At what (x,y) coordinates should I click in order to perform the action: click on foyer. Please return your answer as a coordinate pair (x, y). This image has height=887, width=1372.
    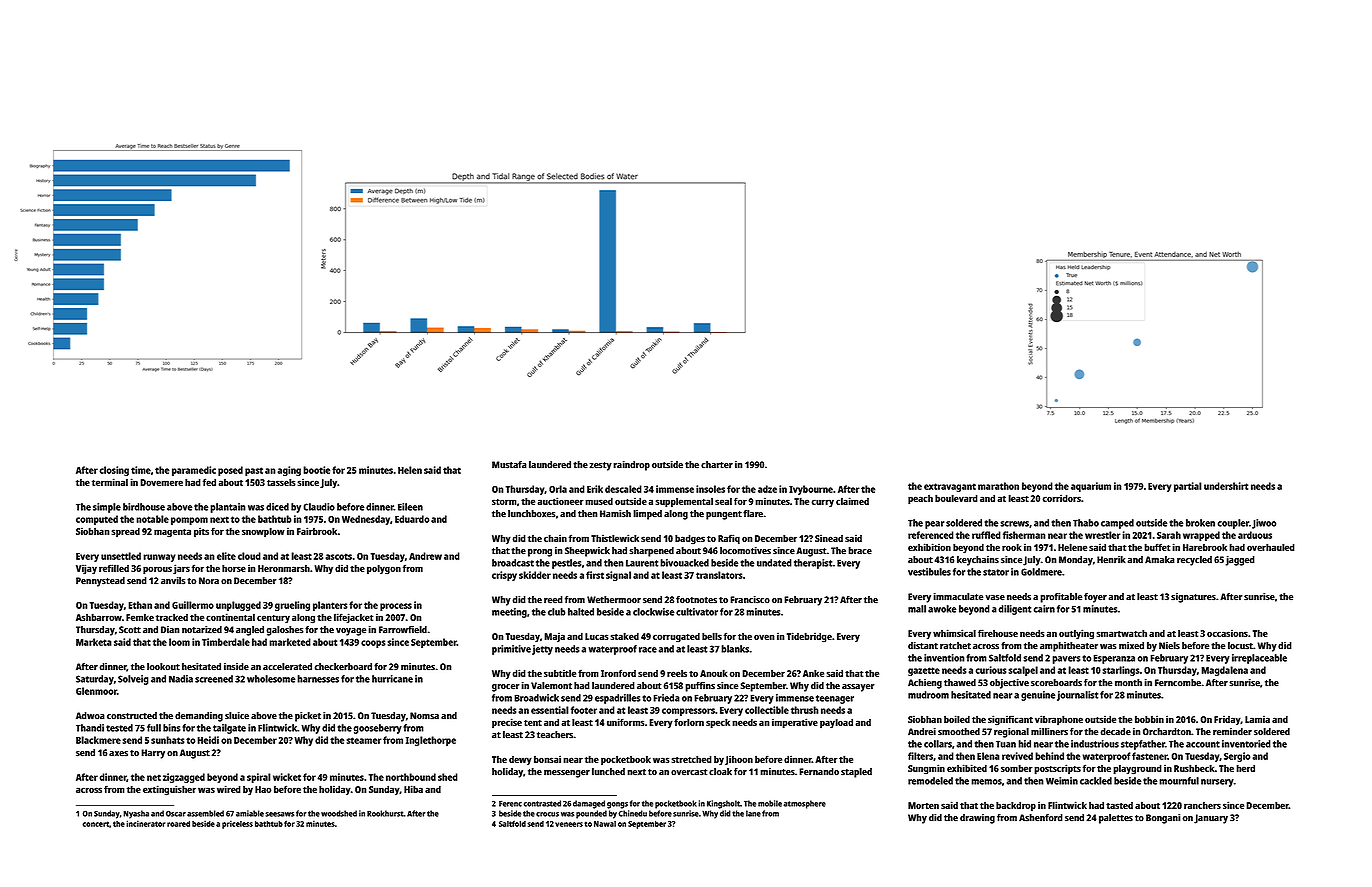
    Looking at the image, I should click on (1095, 598).
